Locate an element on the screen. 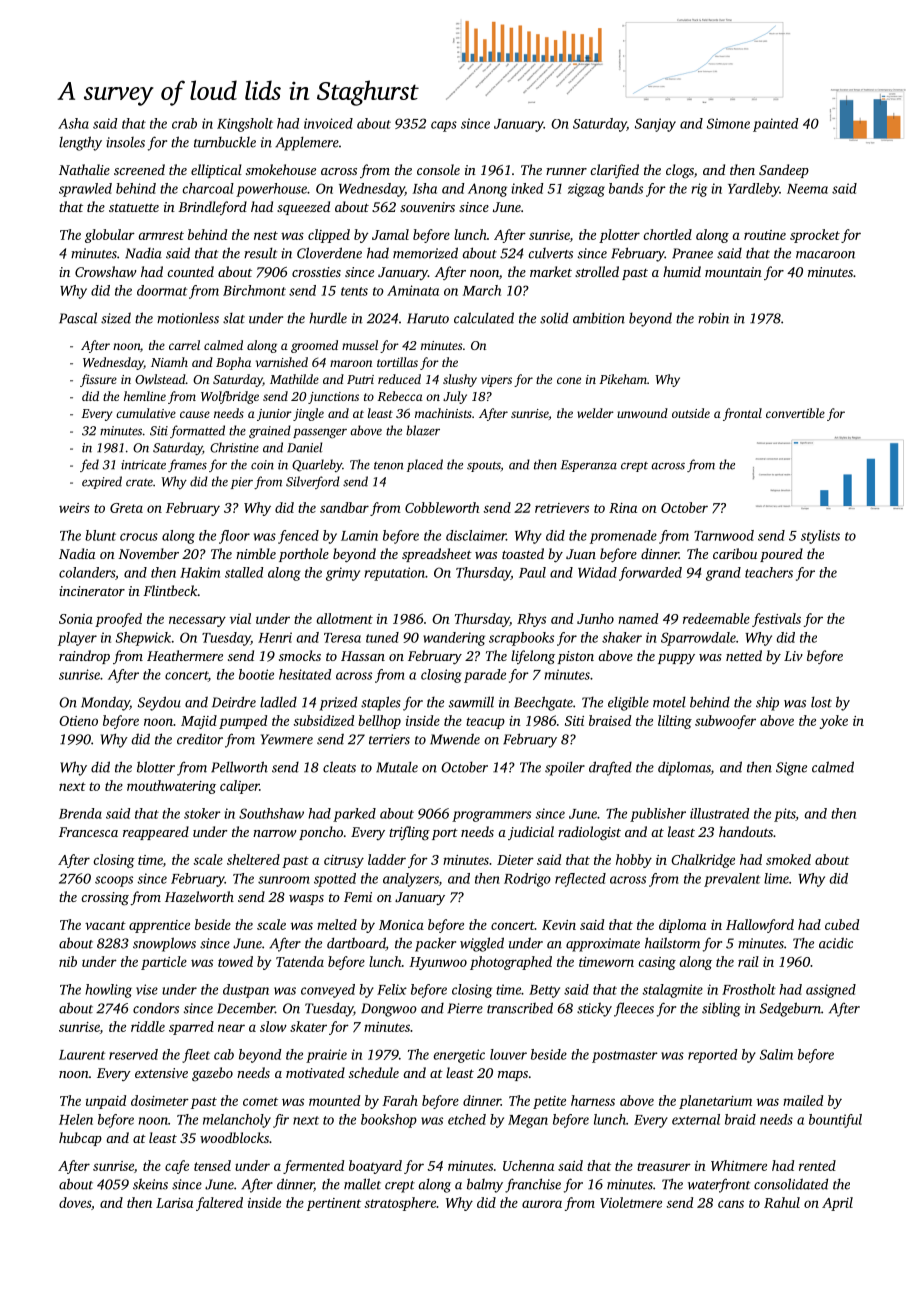  invoiced is located at coordinates (328, 123).
